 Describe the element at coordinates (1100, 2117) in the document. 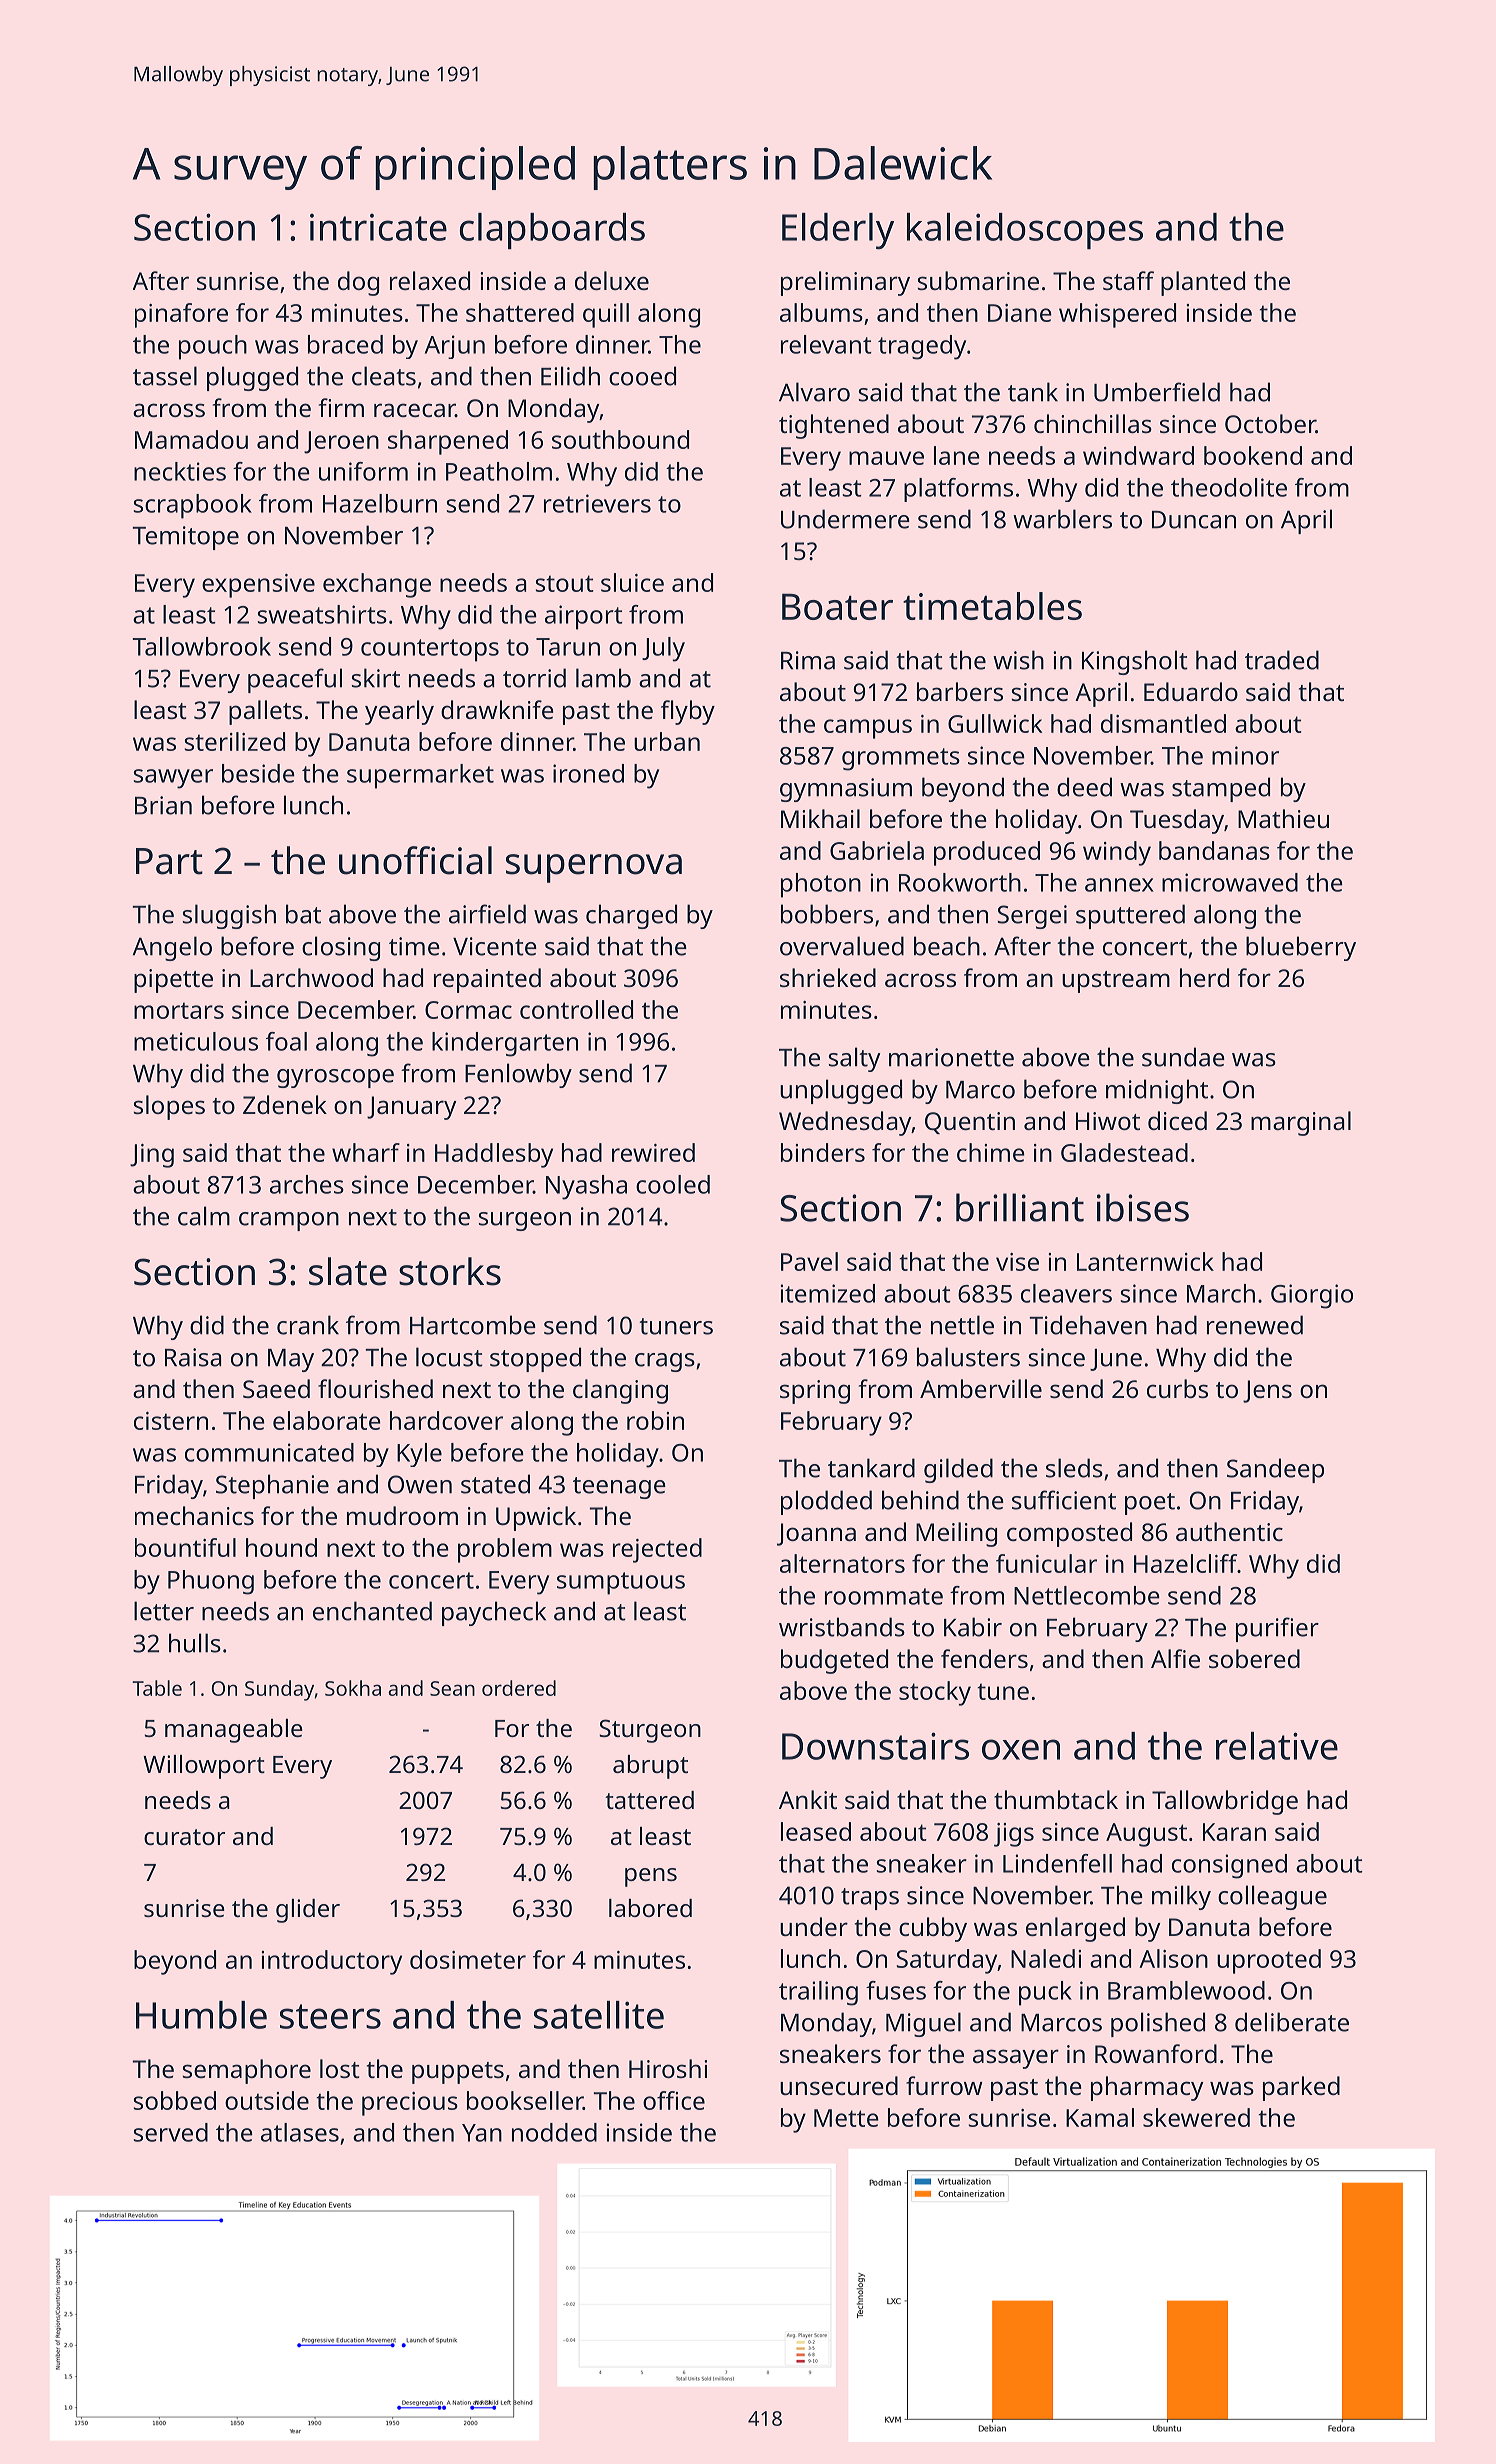

I see `Kamal` at that location.
